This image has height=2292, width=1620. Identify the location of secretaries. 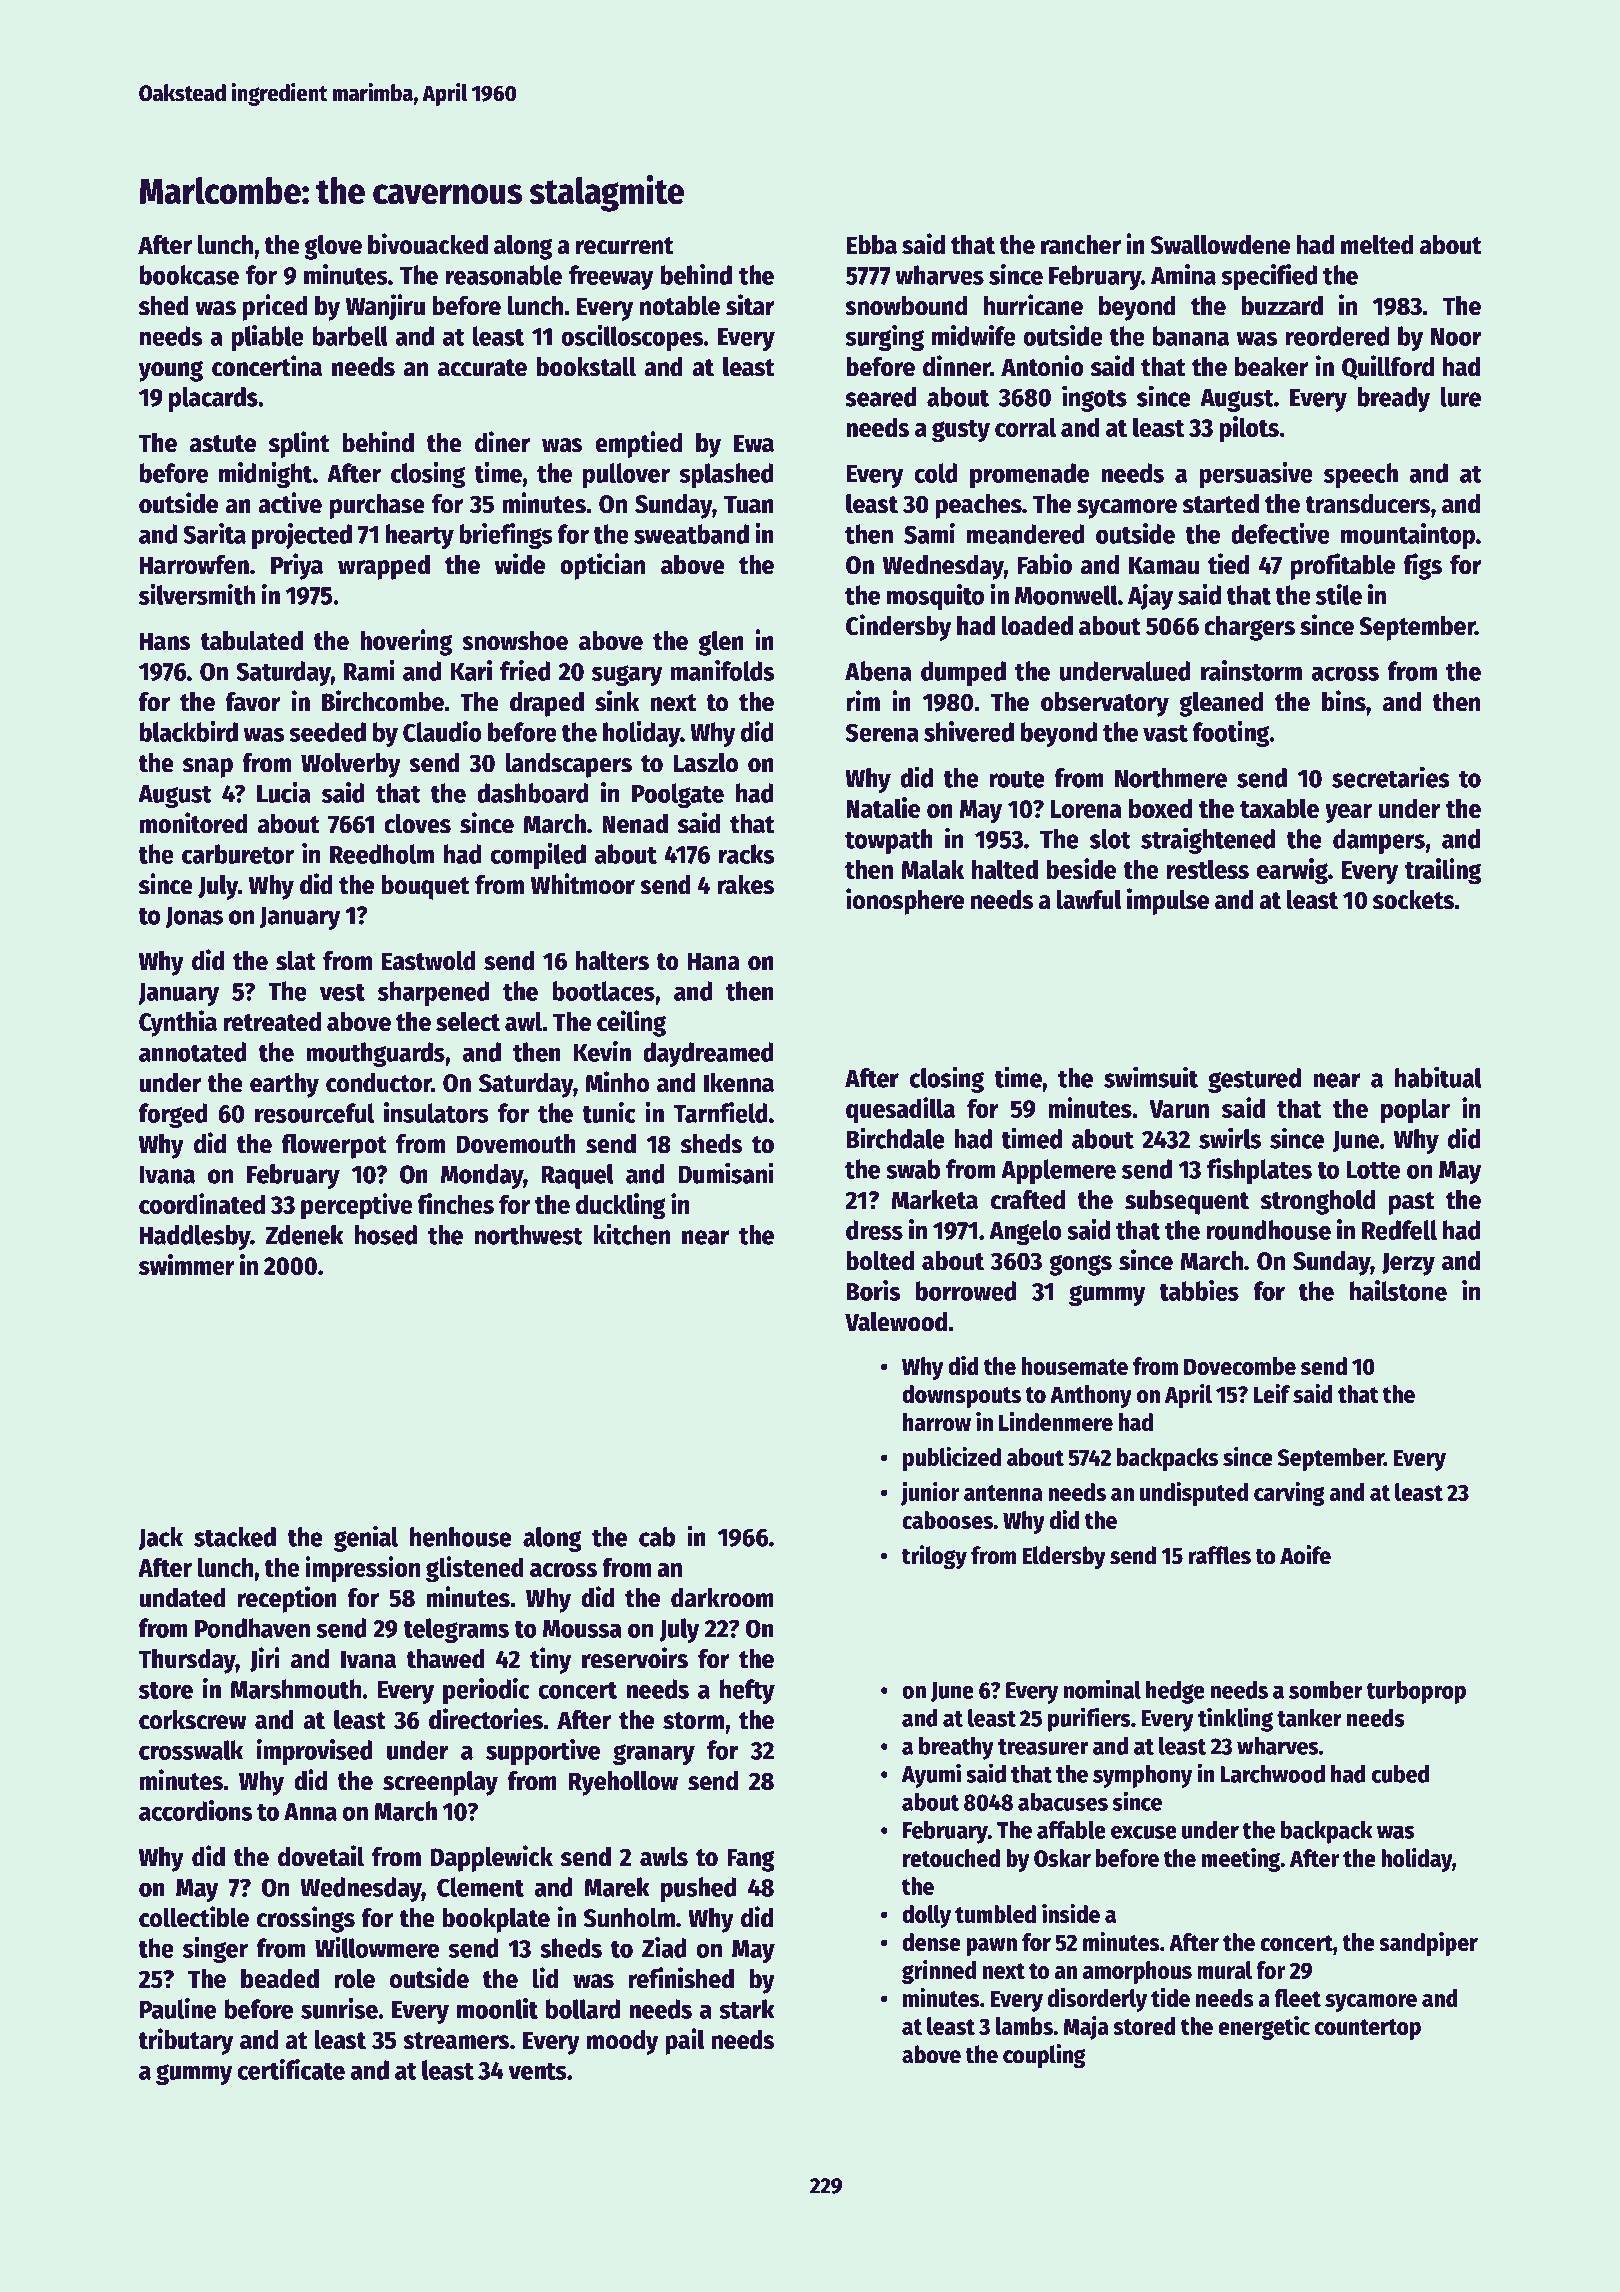
(1390, 777).
